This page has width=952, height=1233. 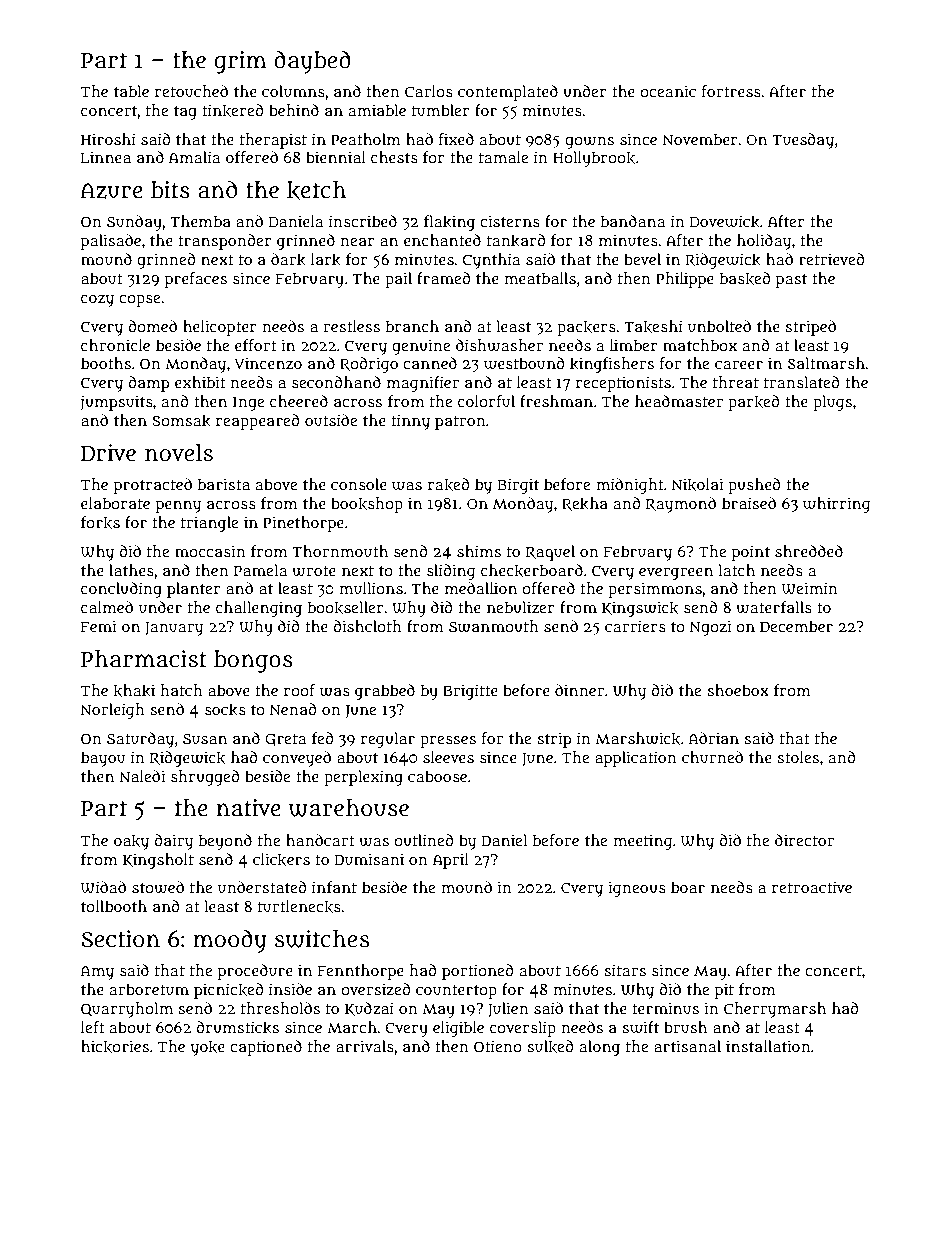 I want to click on Hiroshi, so click(x=108, y=139).
